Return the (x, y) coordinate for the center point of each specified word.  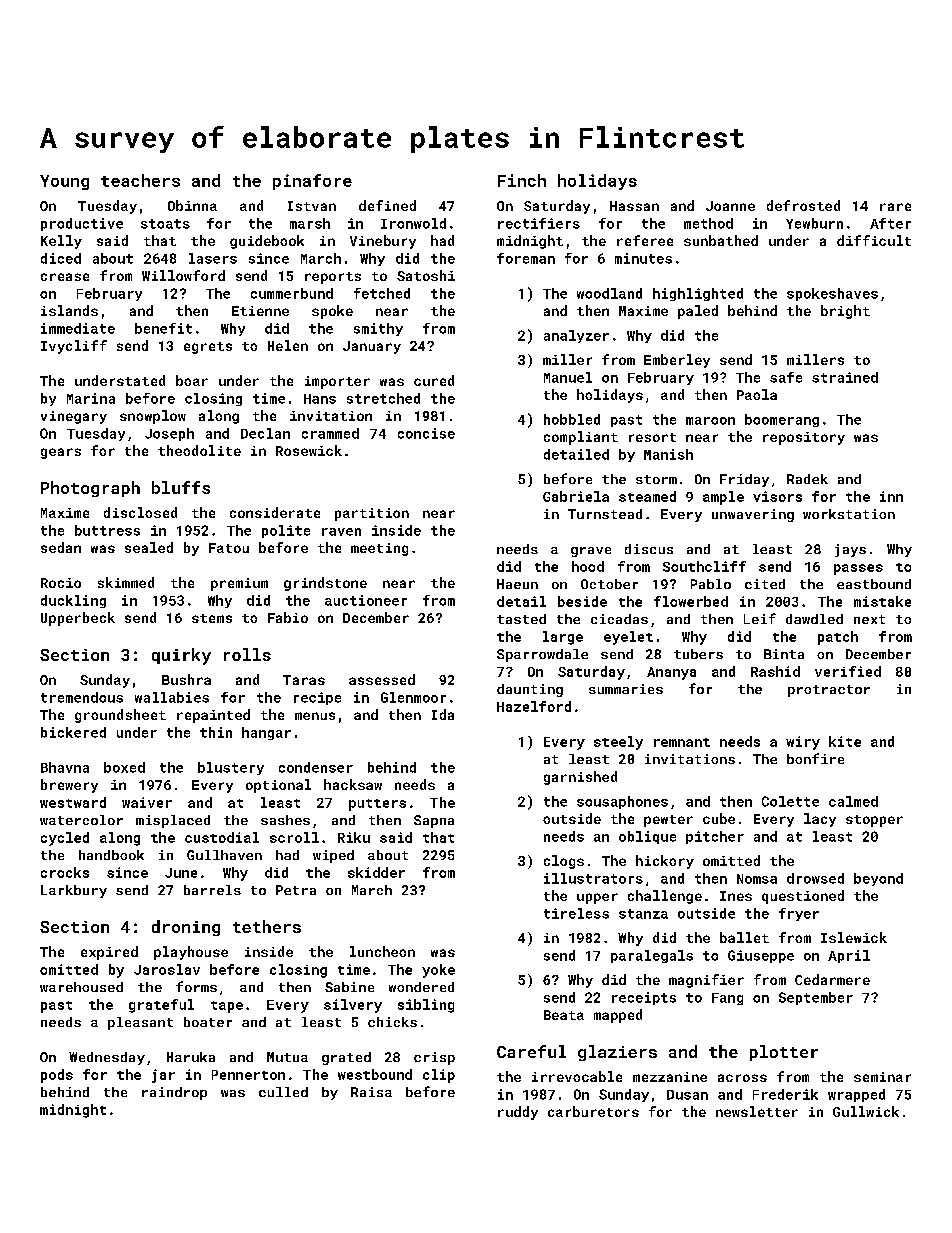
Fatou (229, 548)
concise (426, 433)
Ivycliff (74, 347)
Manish (668, 454)
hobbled (572, 419)
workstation (849, 514)
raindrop (174, 1093)
